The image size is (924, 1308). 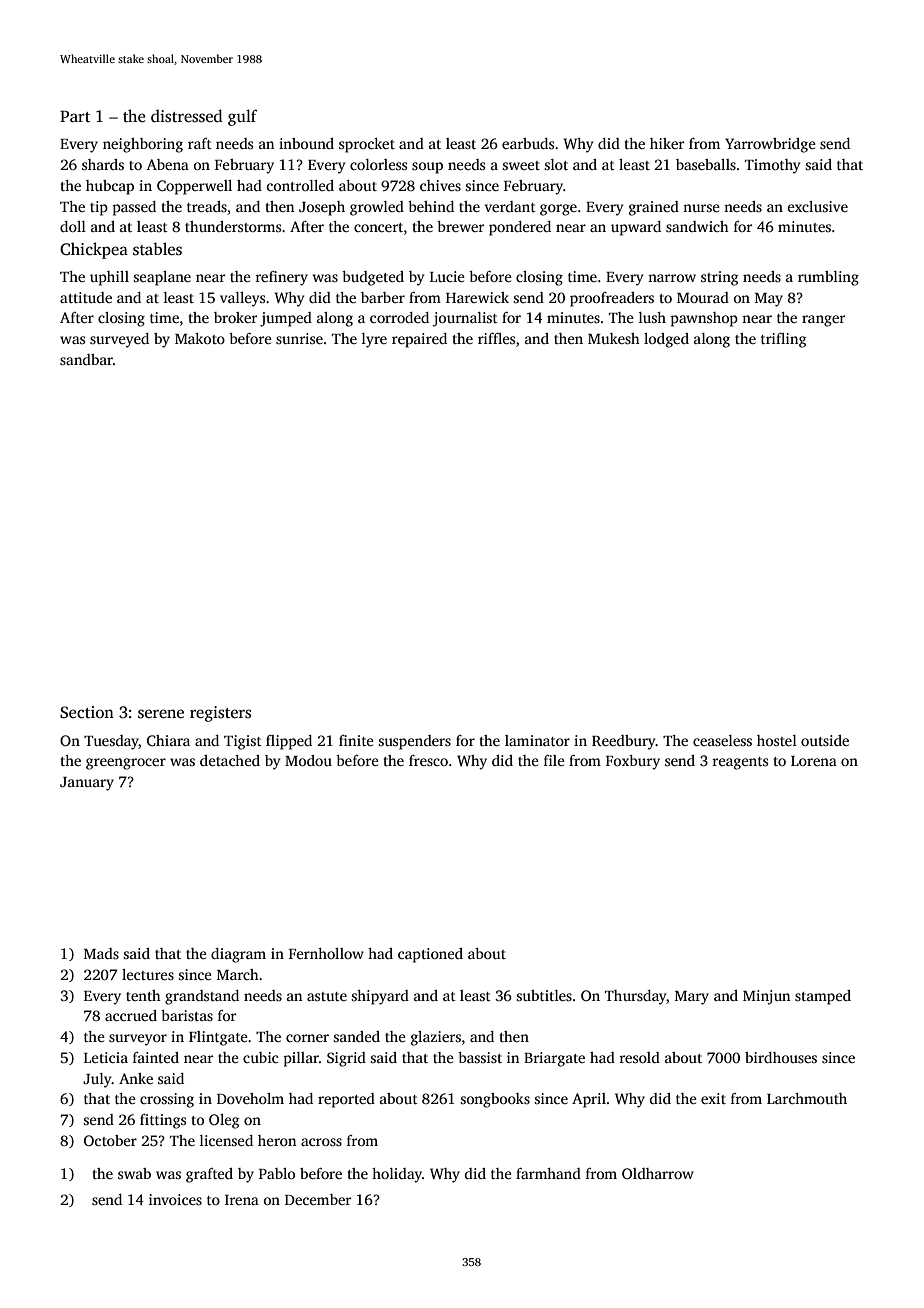 What do you see at coordinates (537, 740) in the document?
I see `laminator` at bounding box center [537, 740].
